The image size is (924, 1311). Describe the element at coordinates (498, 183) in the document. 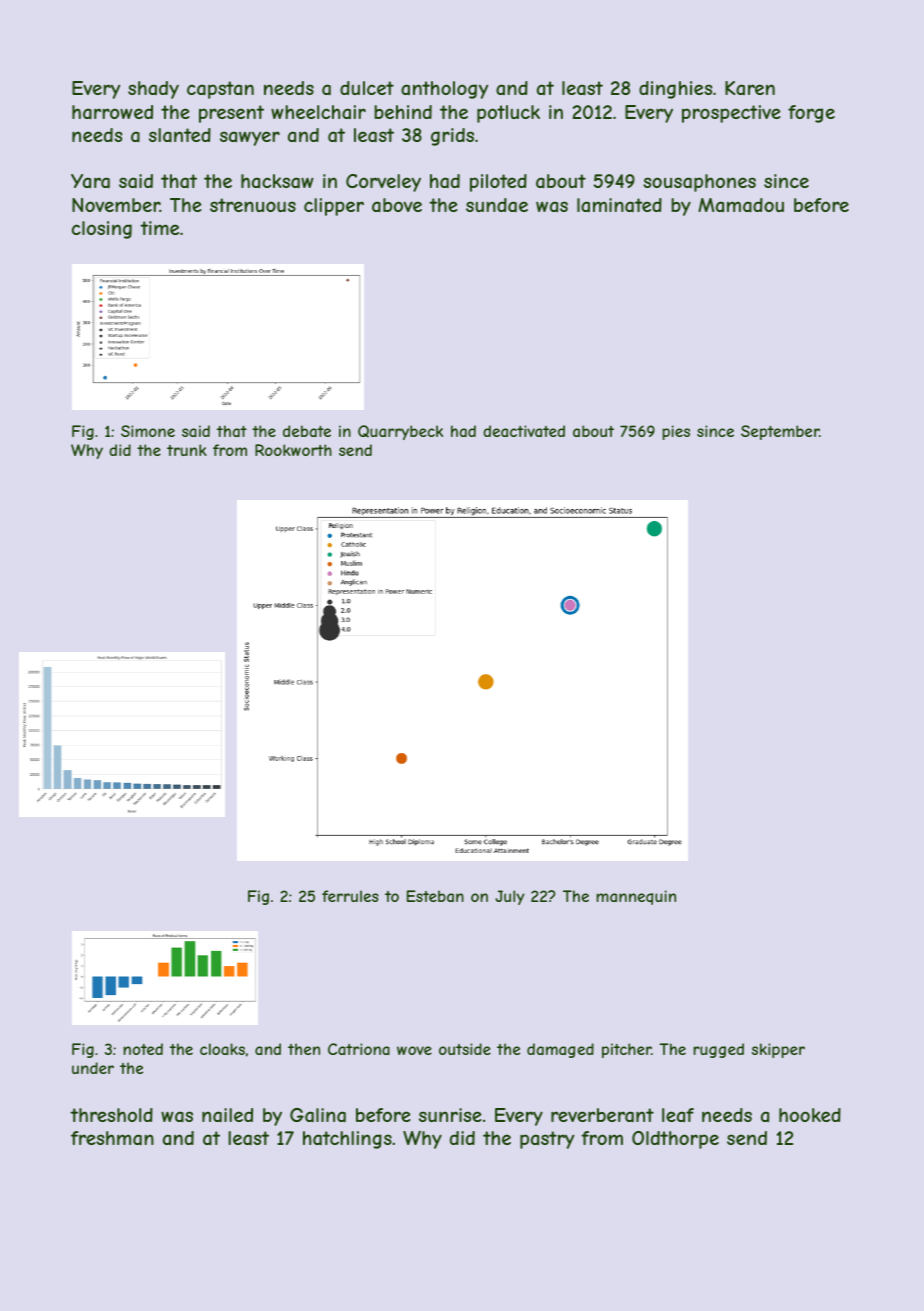

I see `piloted` at that location.
